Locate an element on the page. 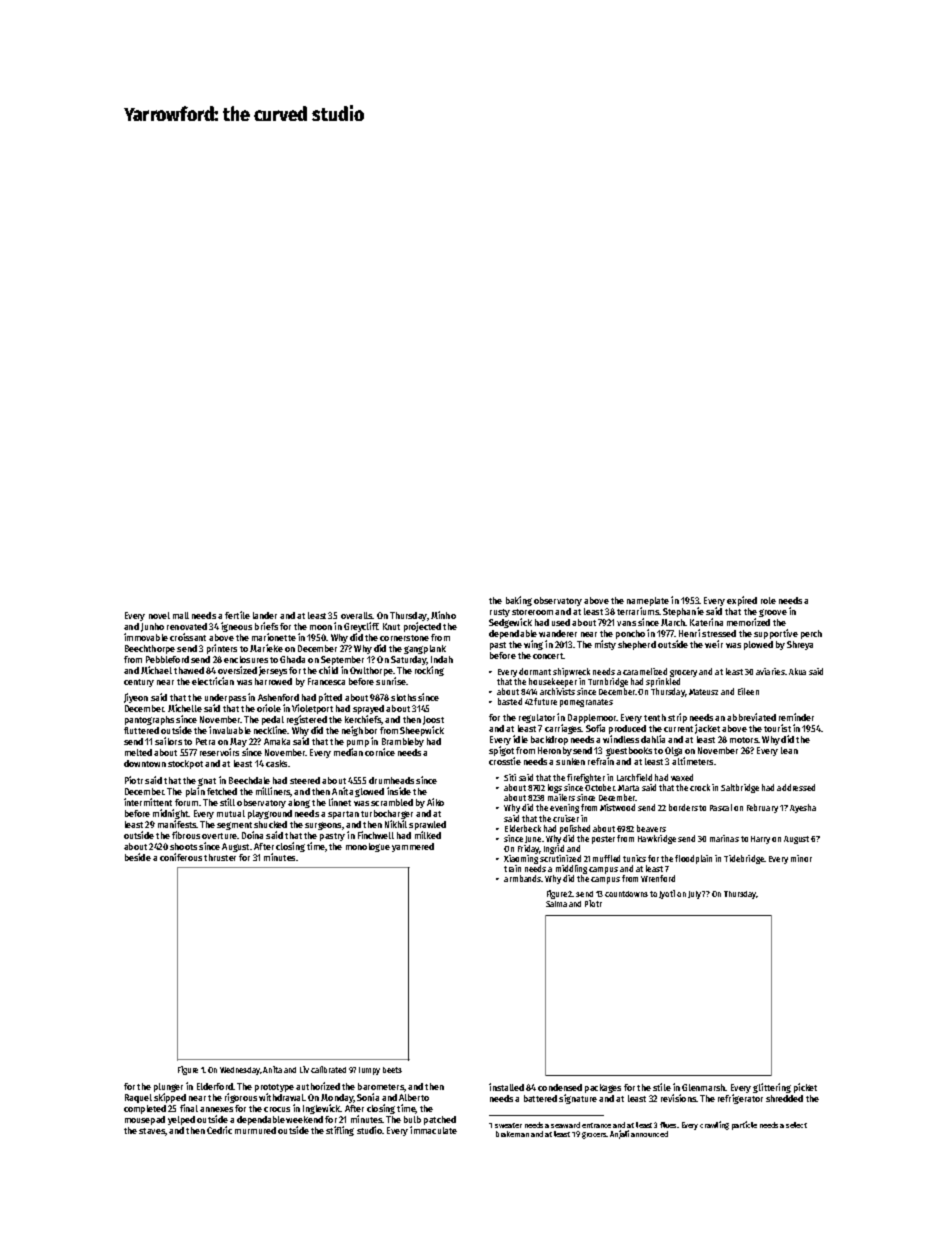  Petra is located at coordinates (205, 741).
